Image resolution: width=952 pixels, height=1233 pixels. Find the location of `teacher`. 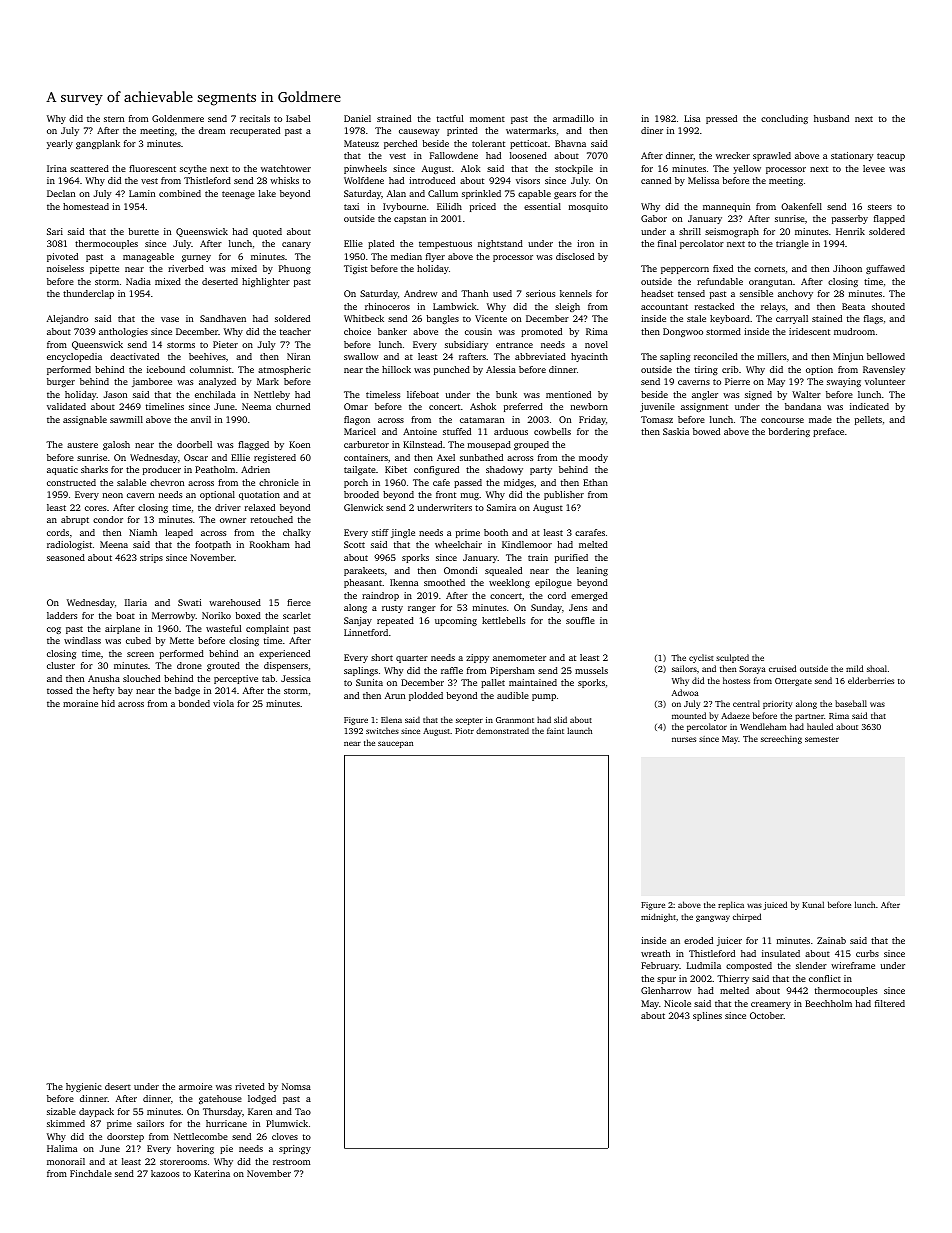

teacher is located at coordinates (295, 331).
